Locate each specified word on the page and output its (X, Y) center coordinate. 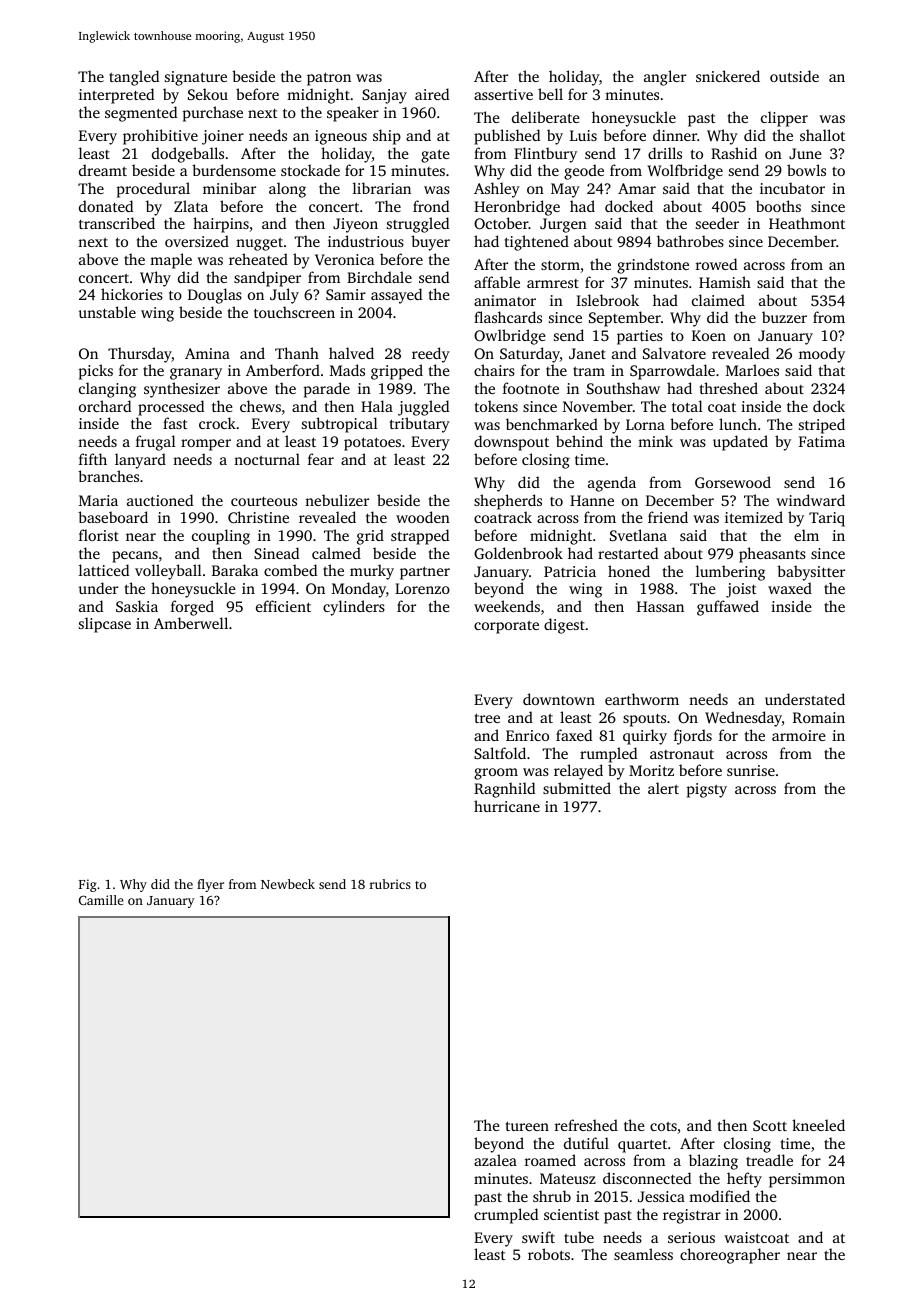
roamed (550, 1160)
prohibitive (160, 137)
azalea (495, 1160)
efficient (283, 606)
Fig (87, 885)
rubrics (390, 884)
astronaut (682, 754)
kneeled (818, 1125)
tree (487, 718)
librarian (382, 188)
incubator (792, 188)
